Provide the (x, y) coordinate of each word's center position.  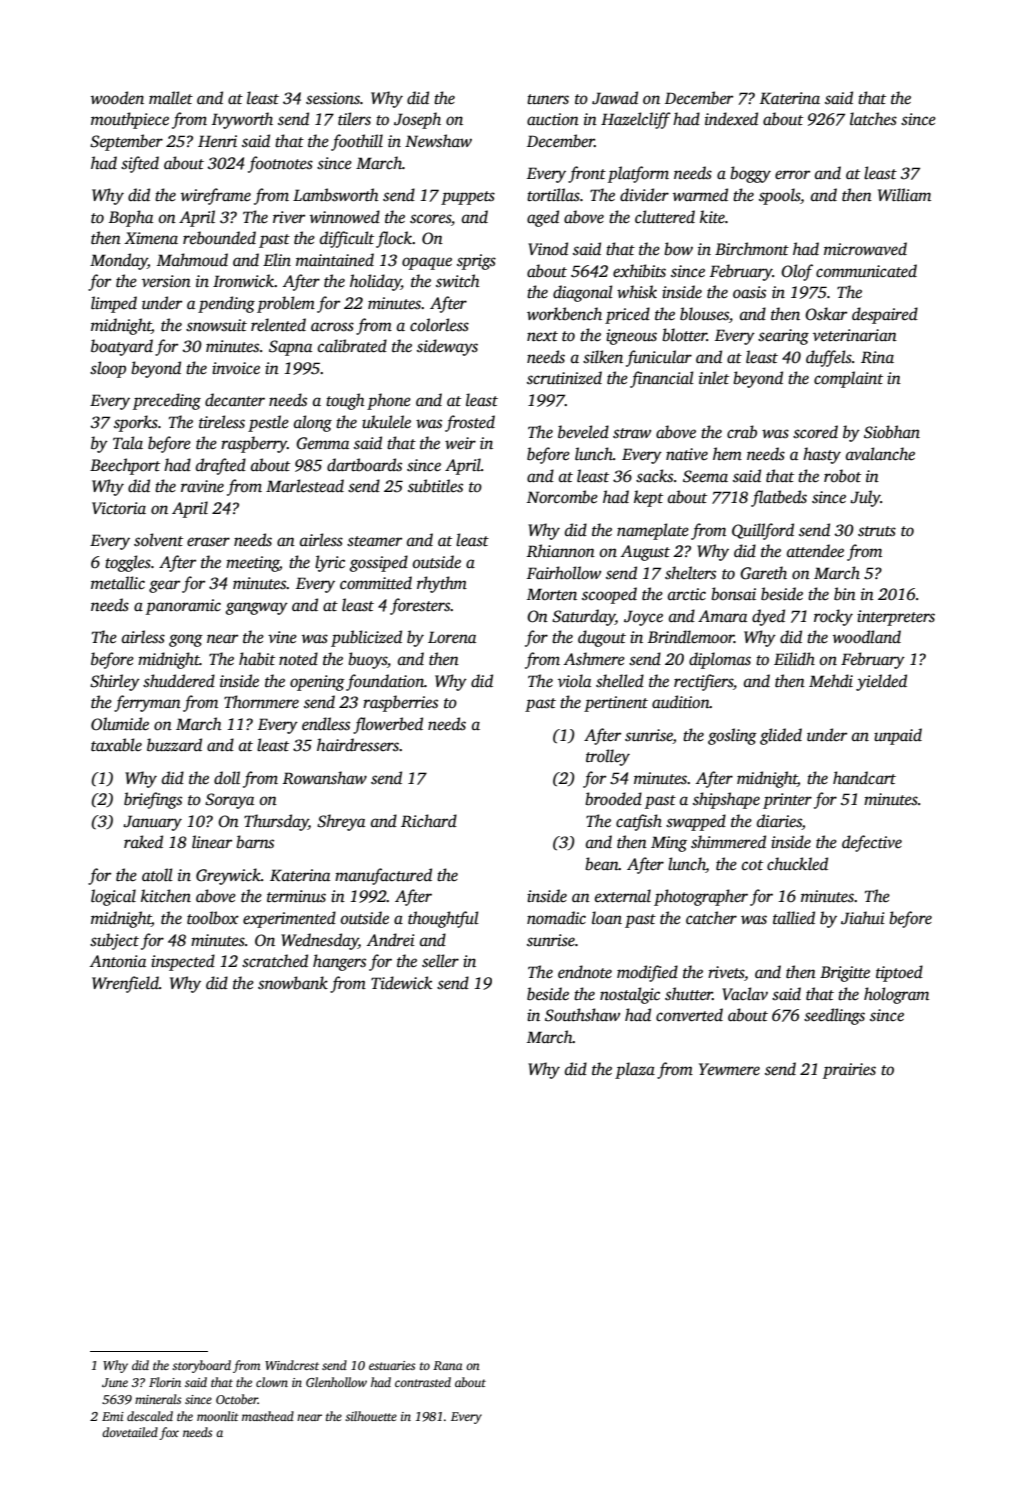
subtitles (435, 486)
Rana (447, 1365)
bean (602, 864)
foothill (357, 142)
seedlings (834, 1016)
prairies (849, 1071)
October (237, 1399)
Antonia (118, 961)
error (792, 174)
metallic (118, 583)
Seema (705, 476)
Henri (217, 141)
